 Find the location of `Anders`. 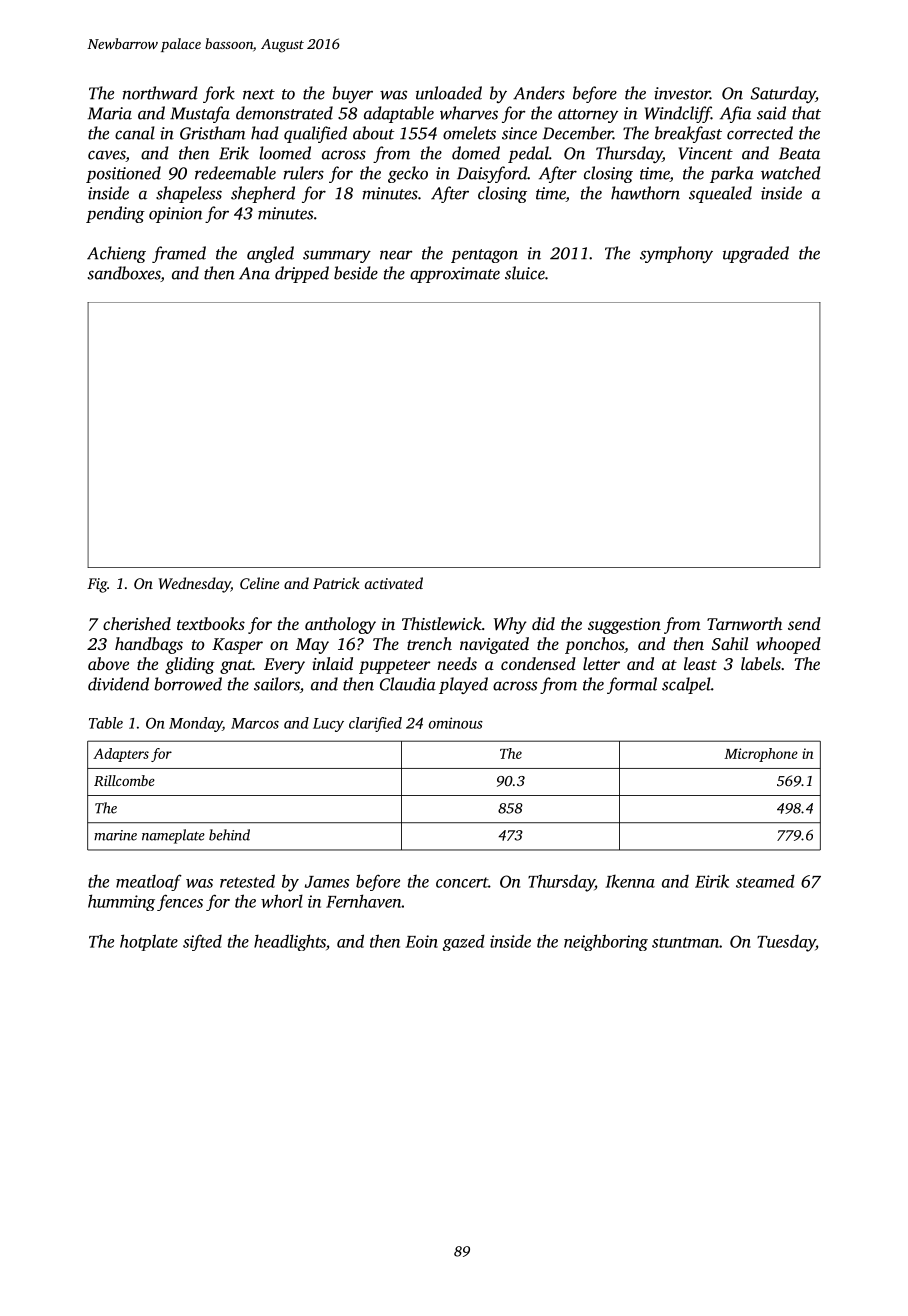

Anders is located at coordinates (539, 93).
